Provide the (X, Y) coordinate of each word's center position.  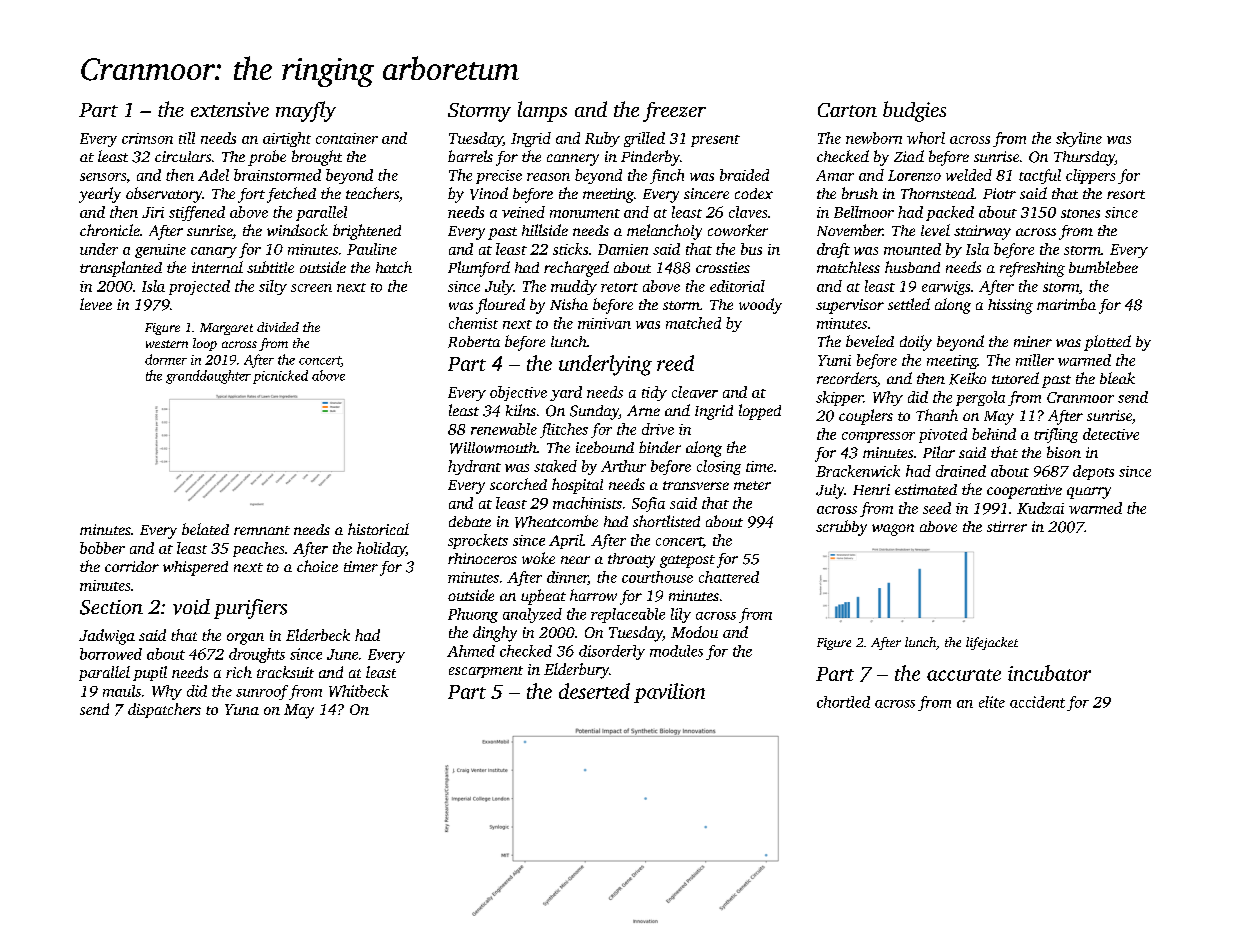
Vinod (489, 193)
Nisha (569, 304)
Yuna (242, 709)
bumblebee (1103, 267)
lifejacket (992, 643)
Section (111, 607)
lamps (542, 111)
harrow (593, 595)
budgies (914, 111)
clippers (1090, 176)
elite (992, 702)
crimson (147, 138)
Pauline (372, 249)
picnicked (280, 377)
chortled (843, 702)
